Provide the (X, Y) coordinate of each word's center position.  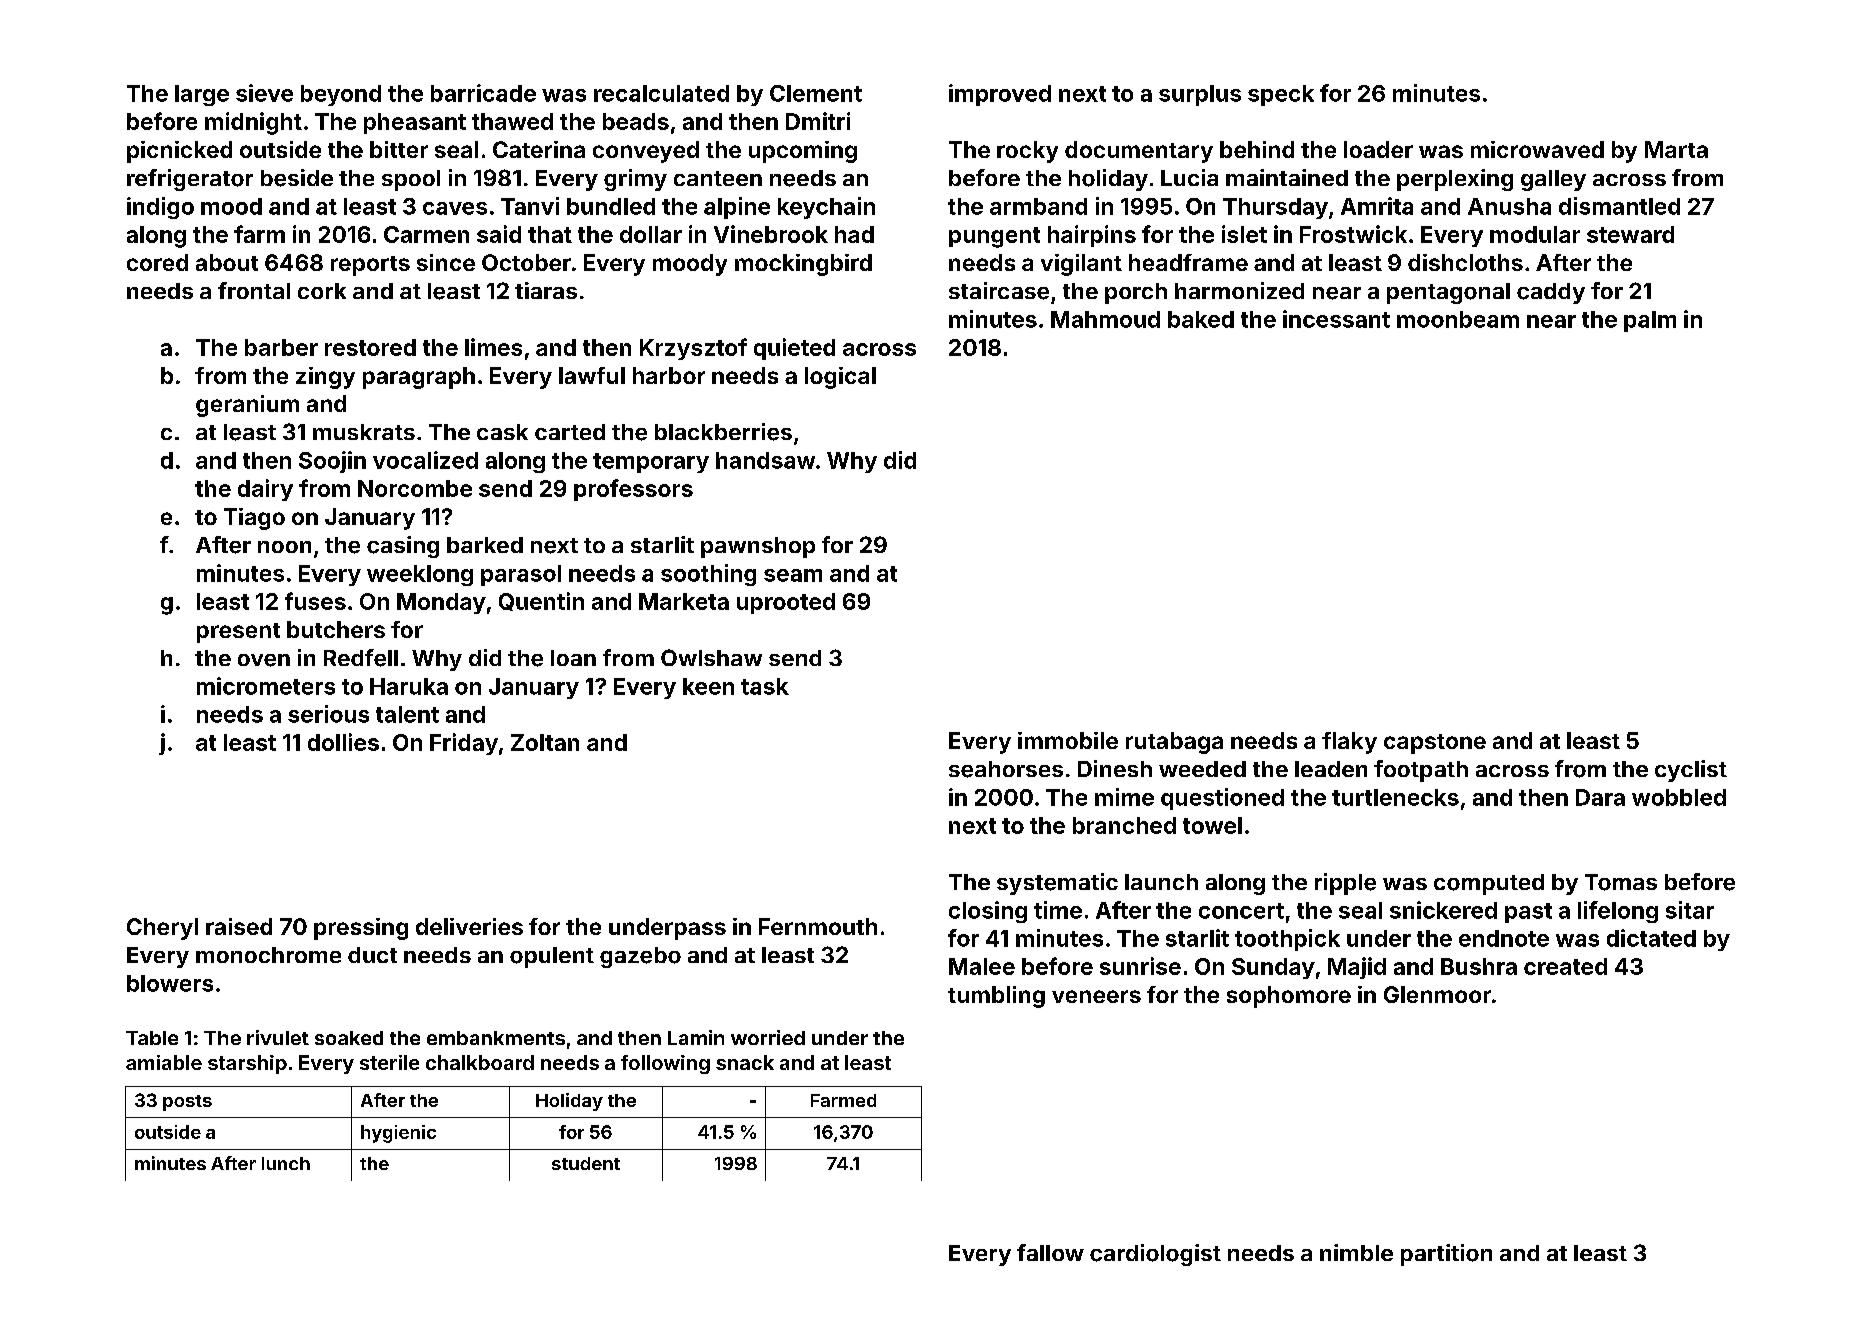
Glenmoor (1437, 994)
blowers (170, 983)
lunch (286, 1163)
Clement (816, 93)
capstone (1435, 744)
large (202, 95)
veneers (1096, 996)
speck (1281, 95)
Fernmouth (818, 926)
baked (1201, 319)
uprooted (786, 603)
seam (793, 575)
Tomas (1621, 882)
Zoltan (545, 742)
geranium (247, 406)
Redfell (361, 658)
